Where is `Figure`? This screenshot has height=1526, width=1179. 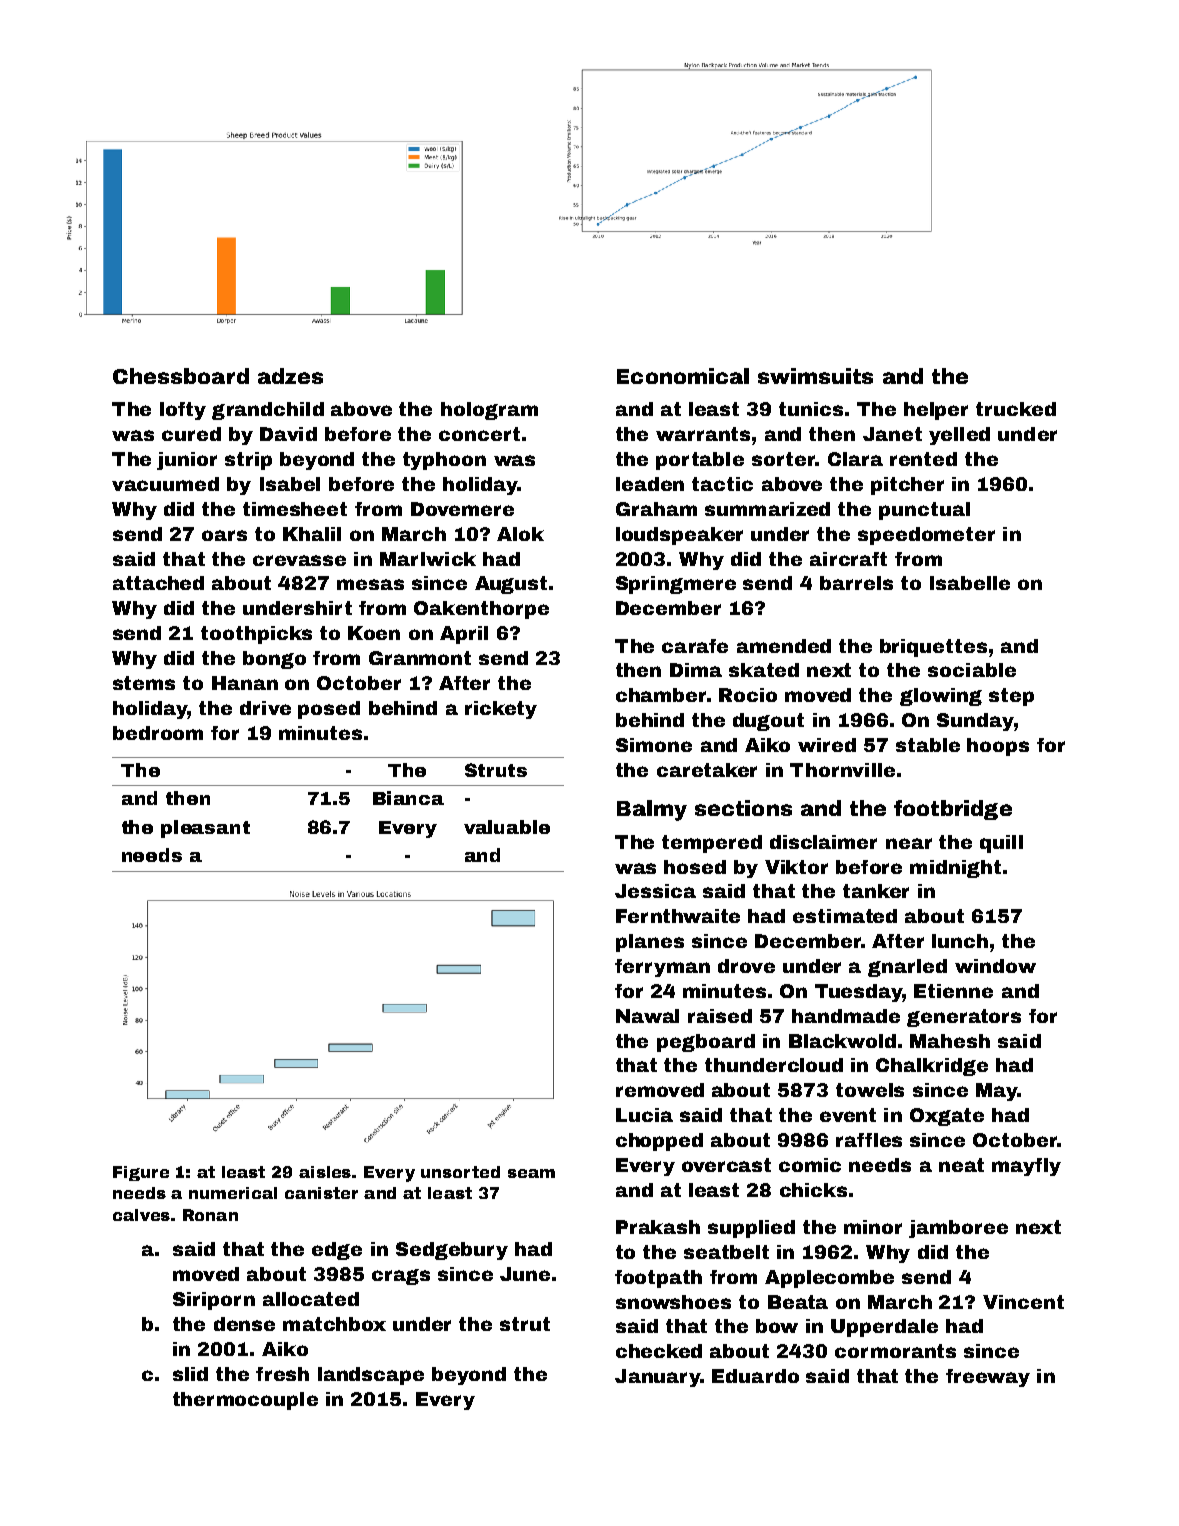
Figure is located at coordinates (141, 1173).
